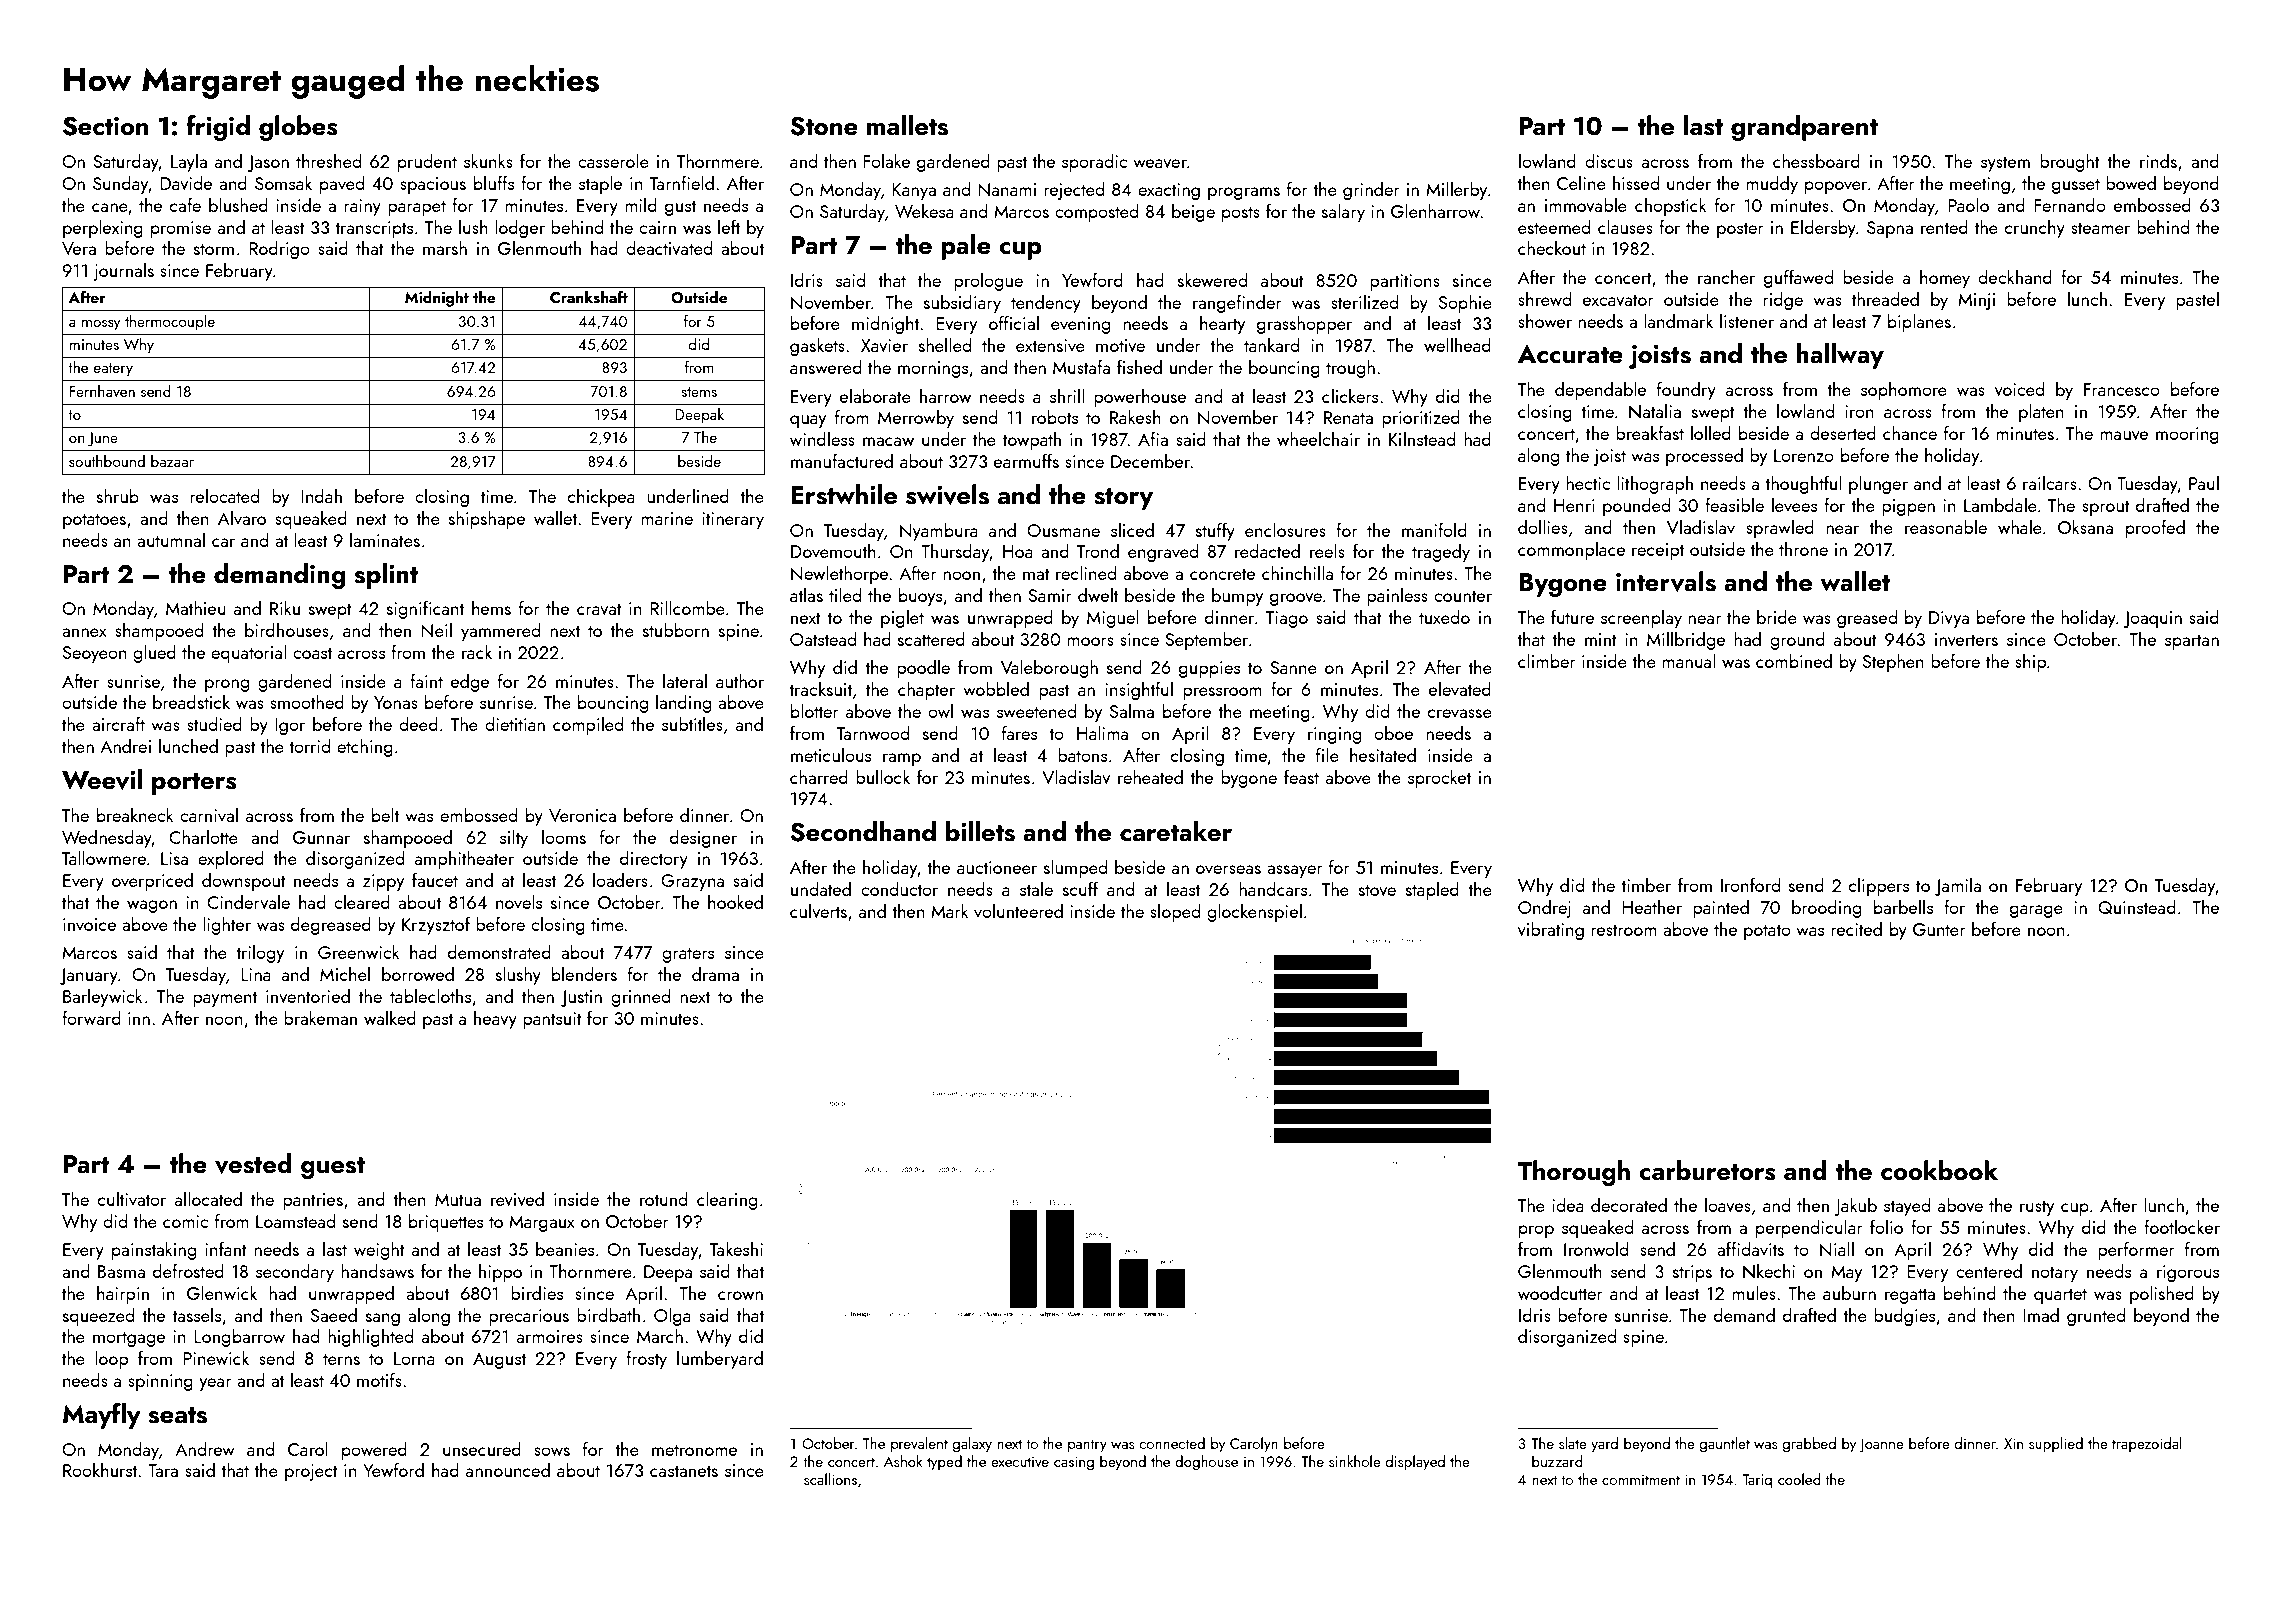 The height and width of the screenshot is (1614, 2282). I want to click on Jamila, so click(1958, 887).
